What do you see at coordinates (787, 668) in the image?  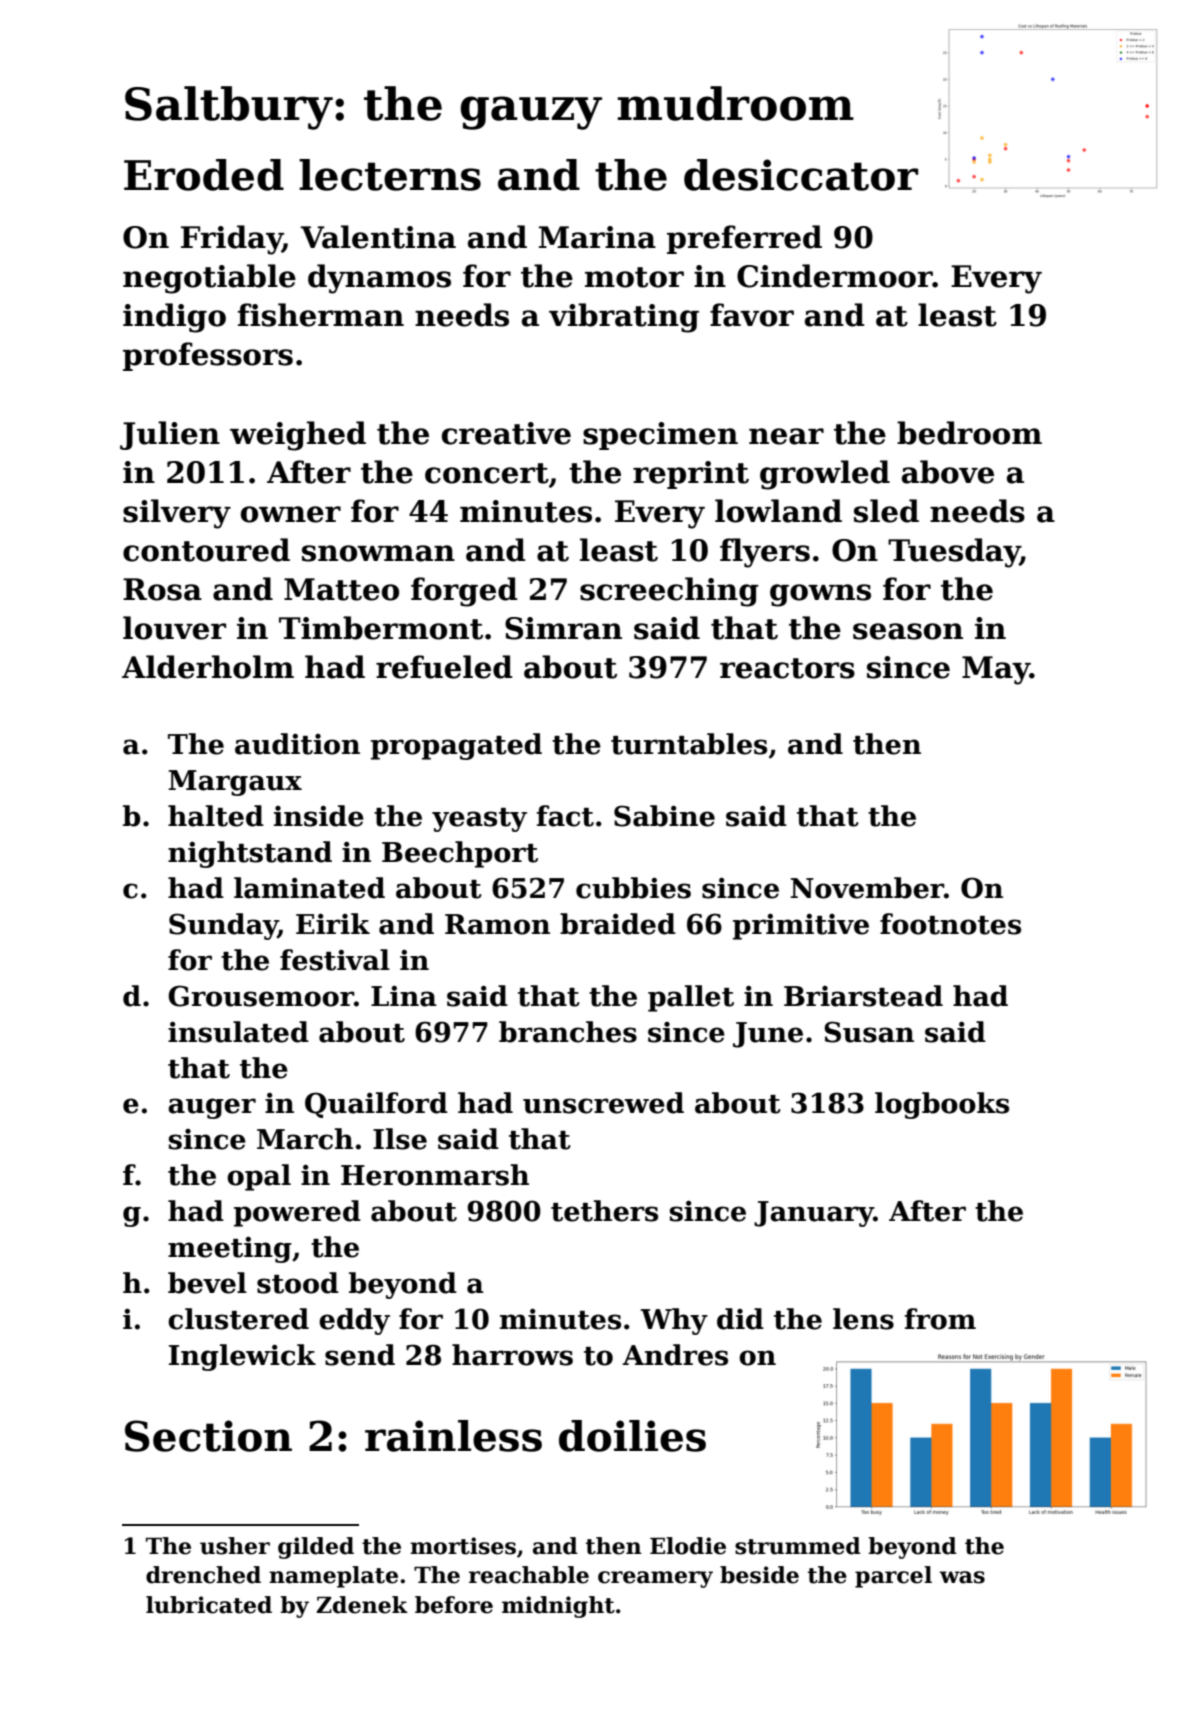 I see `reactors` at bounding box center [787, 668].
